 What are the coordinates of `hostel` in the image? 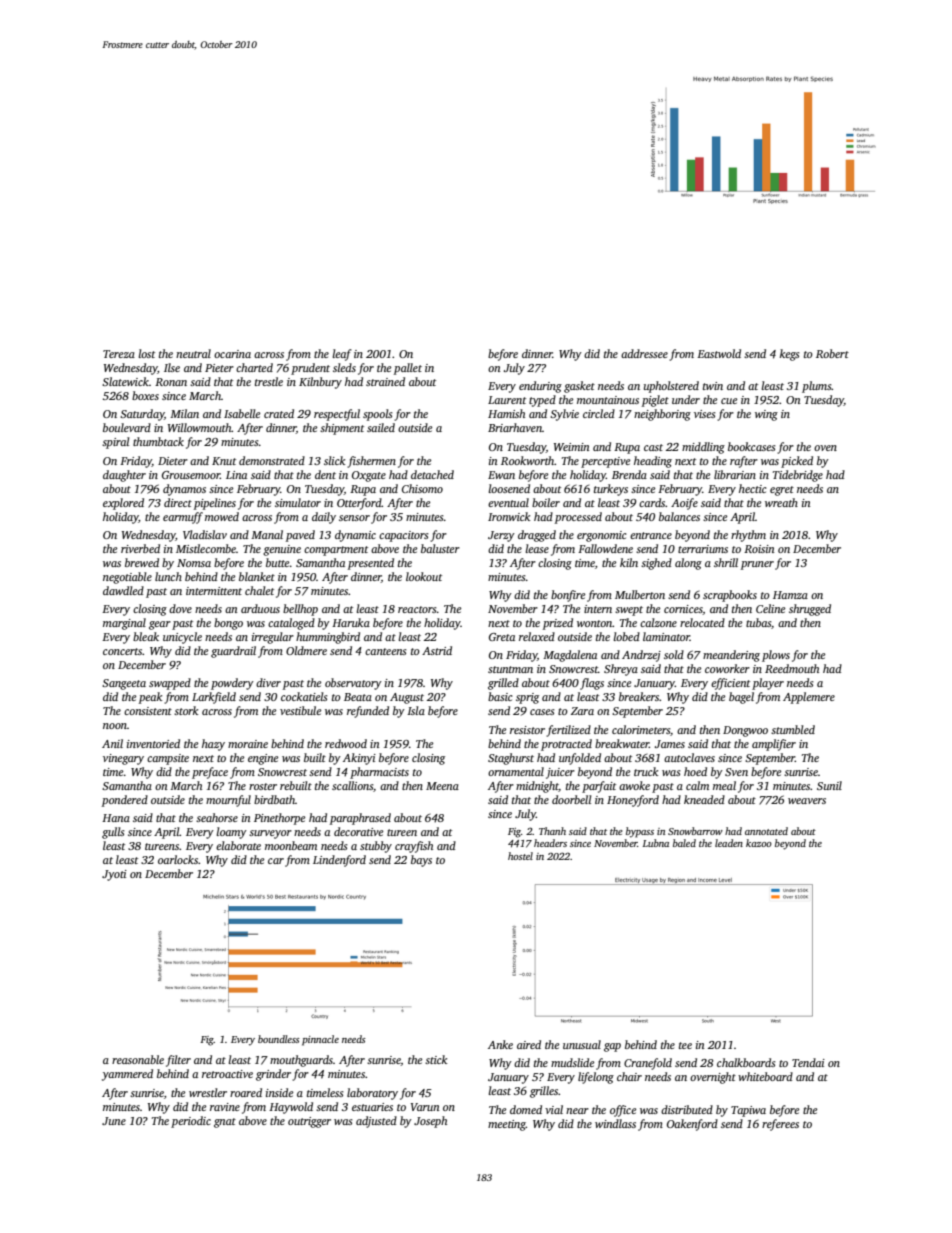 It's located at (520, 856).
